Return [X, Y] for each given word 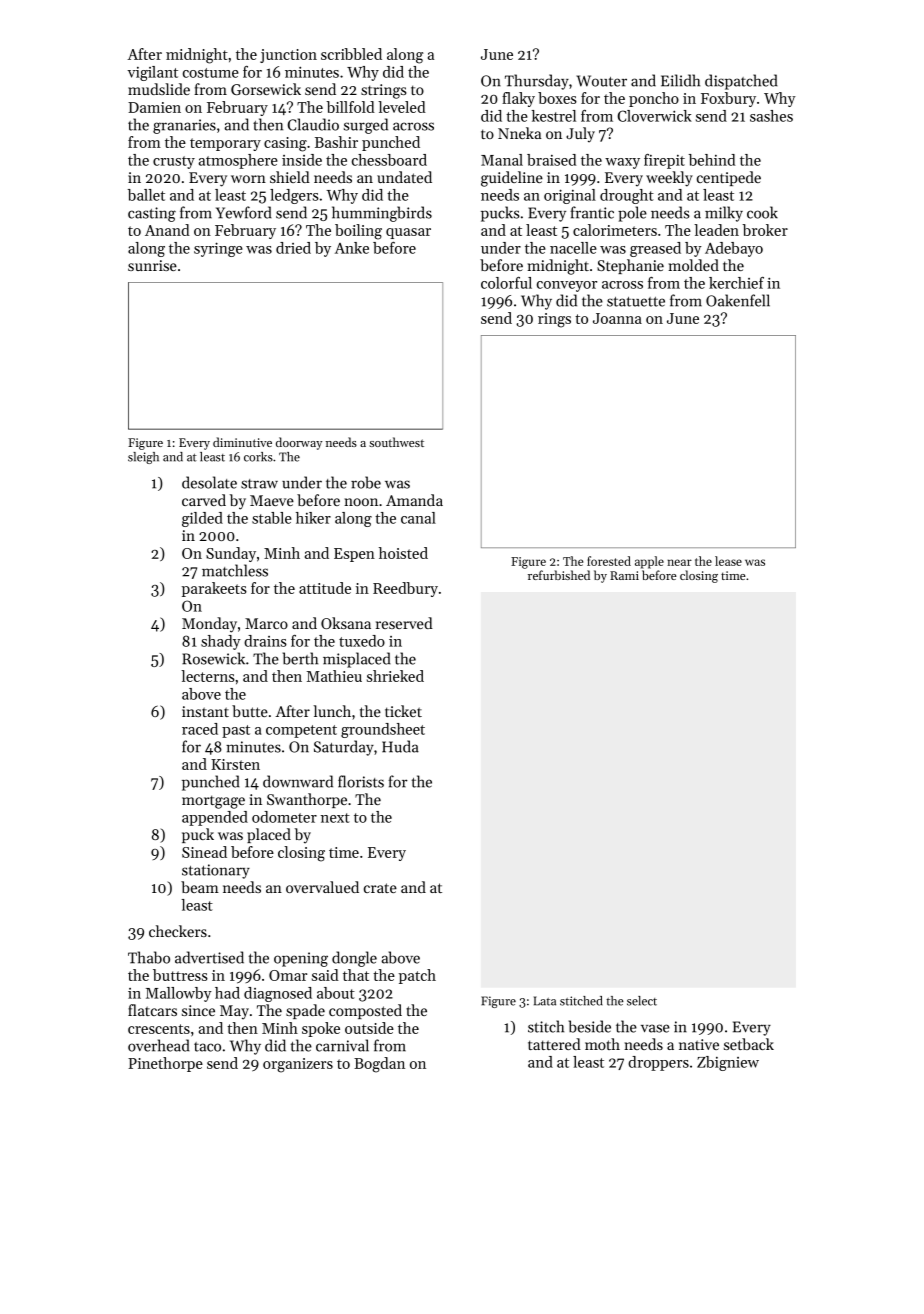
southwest [396, 442]
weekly [669, 179]
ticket [403, 711]
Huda [400, 746]
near [679, 562]
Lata [545, 1001]
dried [293, 248]
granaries [184, 126]
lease [728, 561]
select [642, 1001]
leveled [402, 107]
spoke [321, 1029]
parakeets [214, 589]
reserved [404, 623]
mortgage [213, 802]
